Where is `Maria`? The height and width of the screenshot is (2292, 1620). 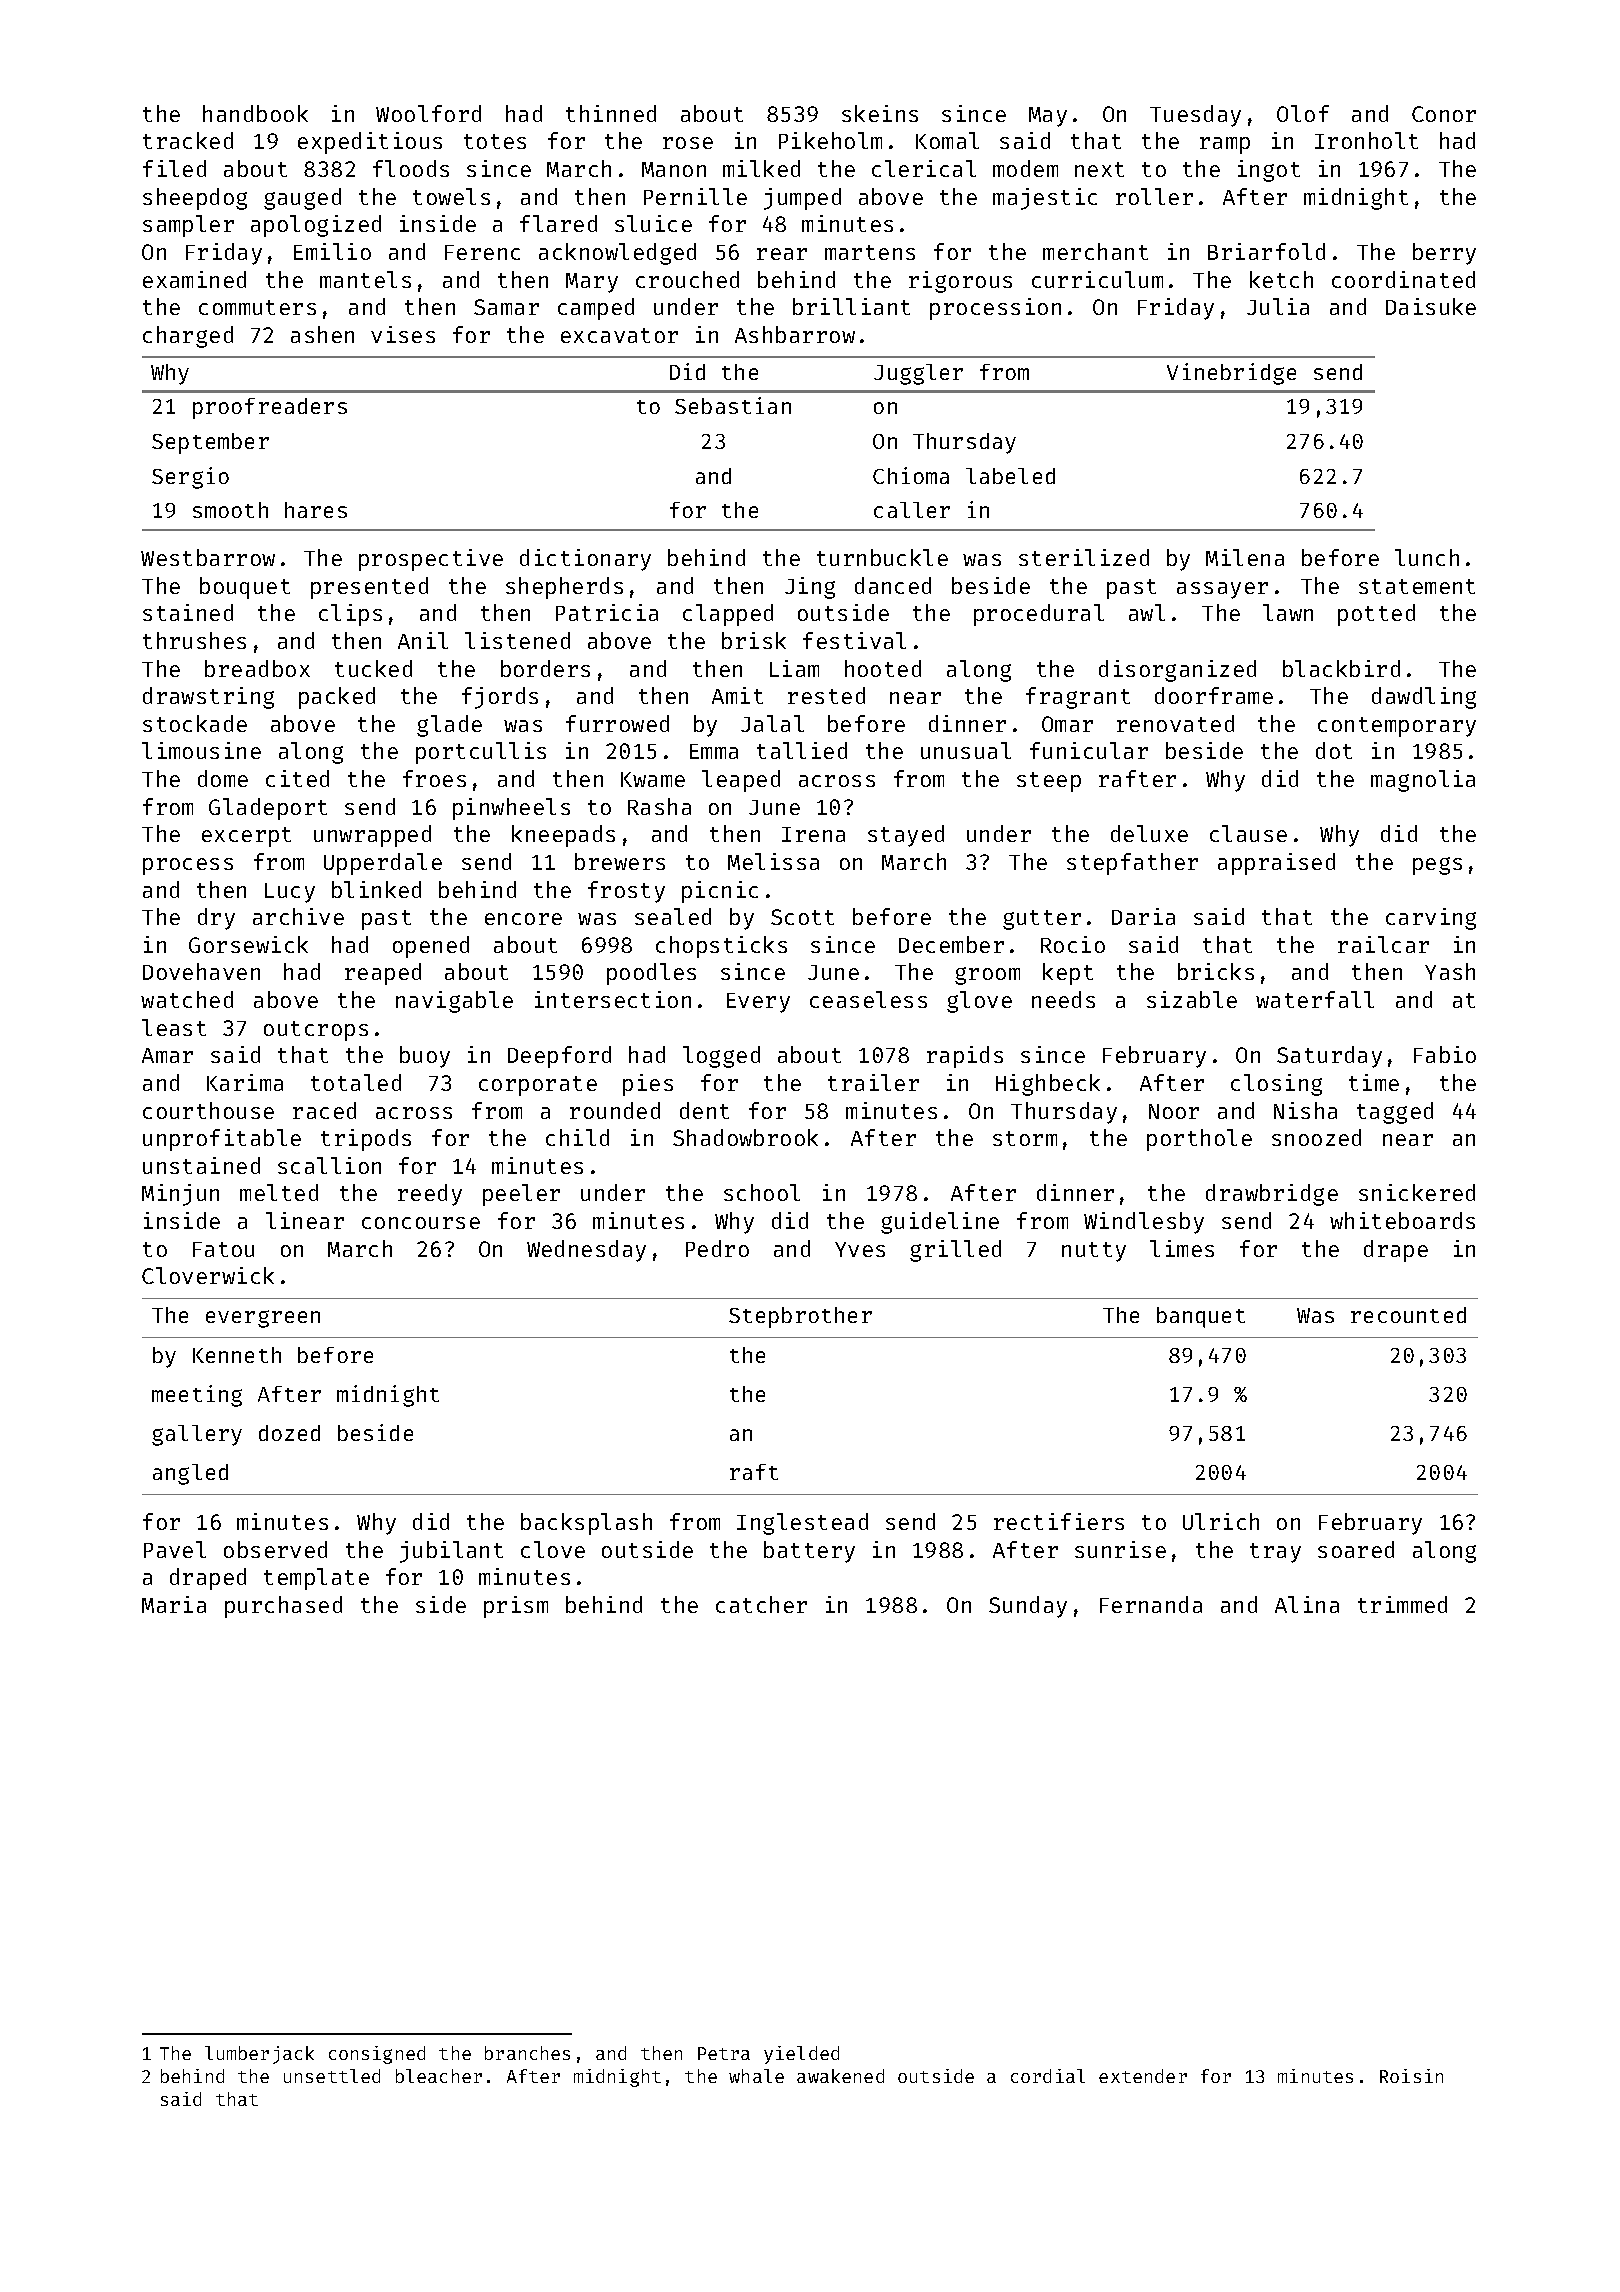 Maria is located at coordinates (174, 1604).
